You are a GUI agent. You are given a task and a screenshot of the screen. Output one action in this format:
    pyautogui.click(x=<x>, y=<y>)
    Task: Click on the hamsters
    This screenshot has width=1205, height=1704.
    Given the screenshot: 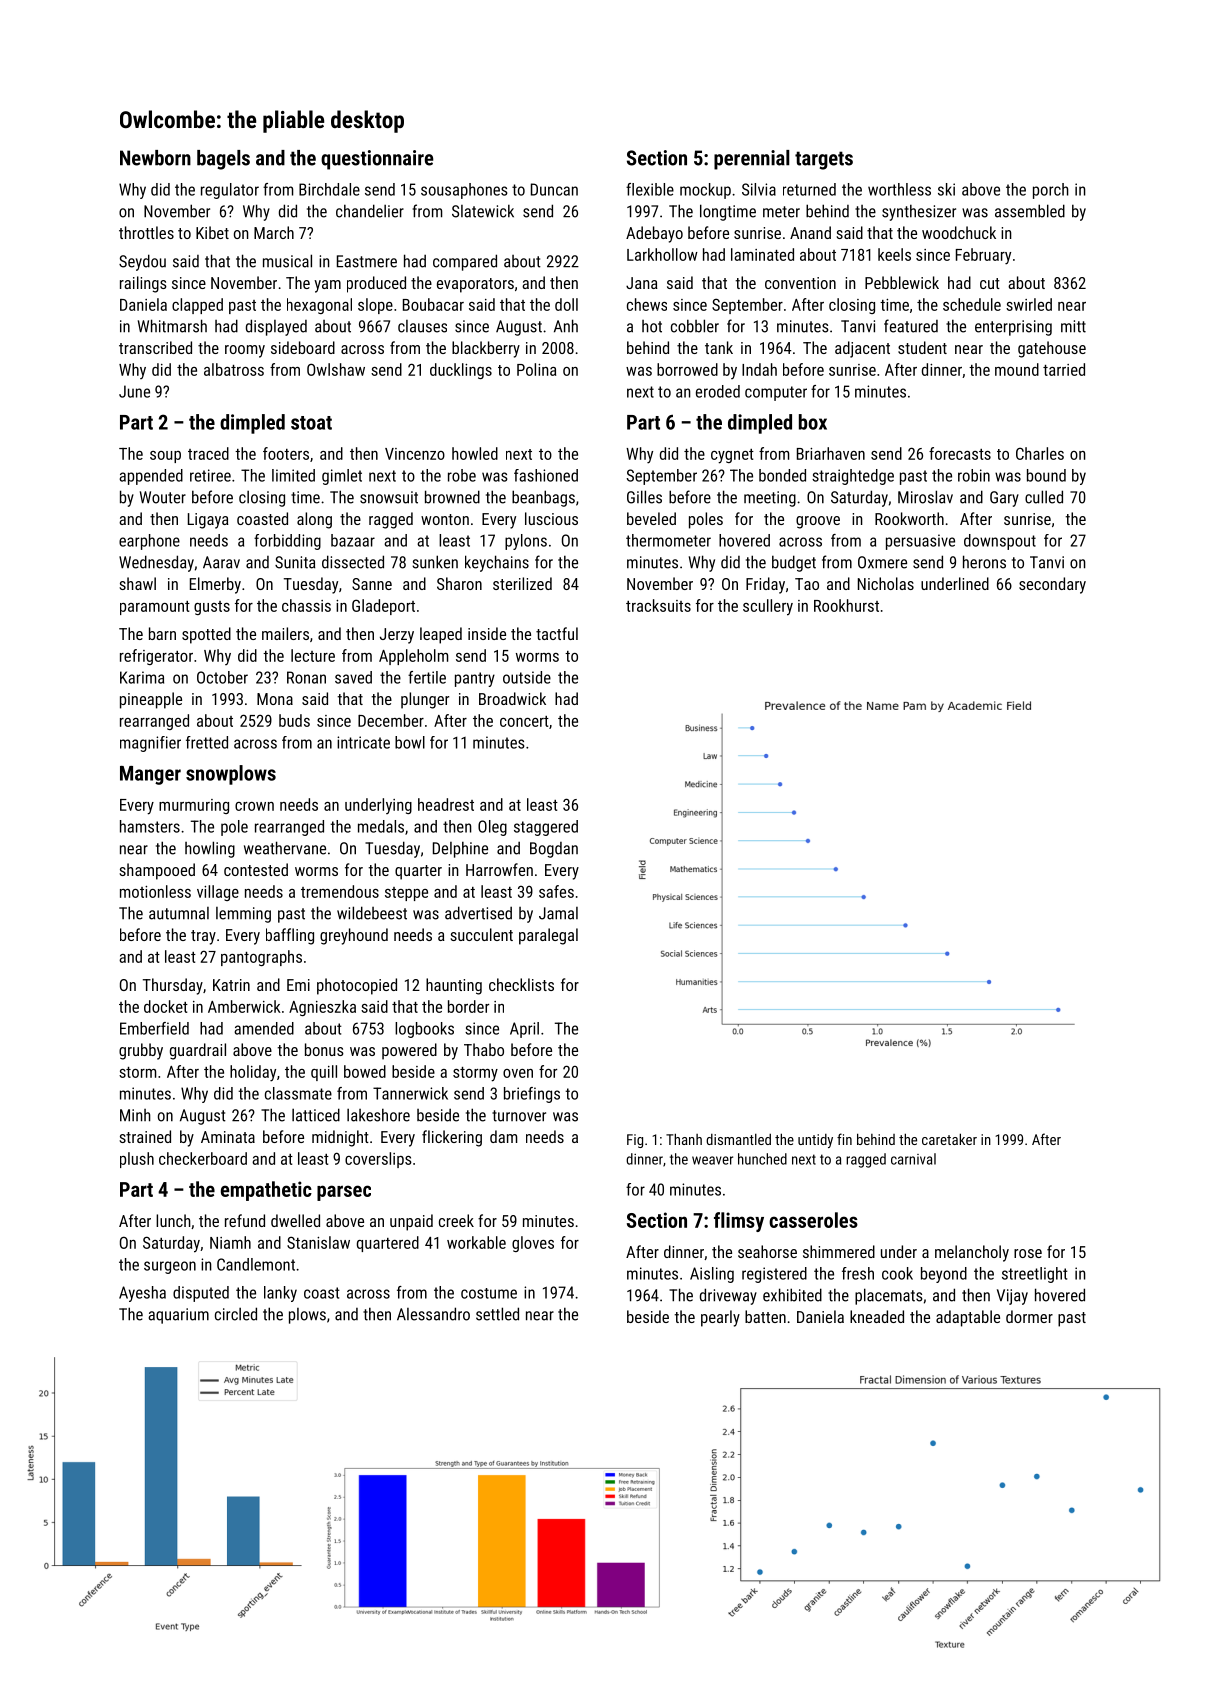 What is the action you would take?
    pyautogui.click(x=150, y=826)
